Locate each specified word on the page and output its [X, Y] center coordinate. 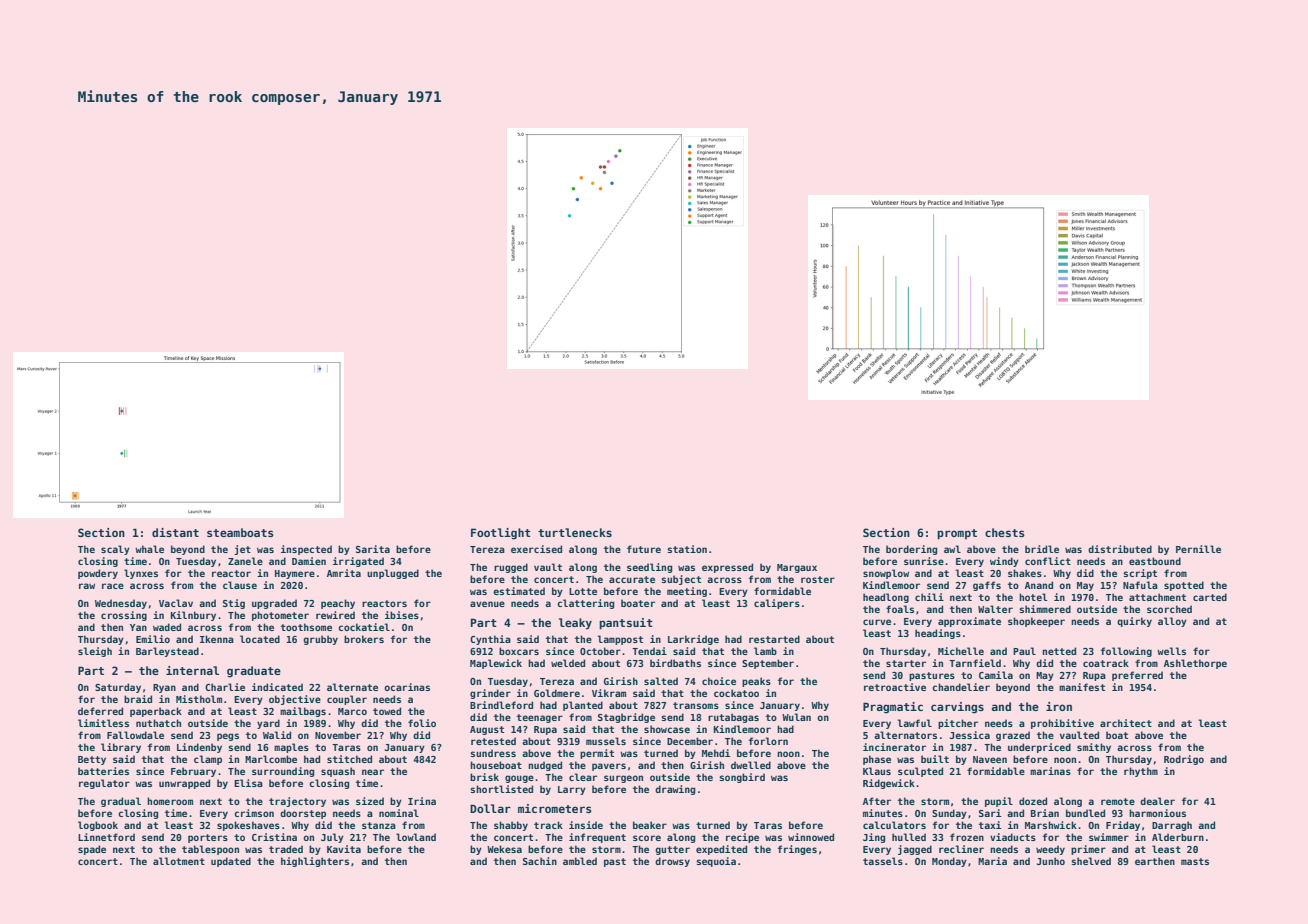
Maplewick [496, 664]
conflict [1048, 561]
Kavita [344, 849]
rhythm [1141, 772]
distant [175, 532]
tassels [883, 861]
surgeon [623, 779]
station [687, 549]
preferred [1137, 676]
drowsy [672, 862]
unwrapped [184, 784]
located [260, 639]
